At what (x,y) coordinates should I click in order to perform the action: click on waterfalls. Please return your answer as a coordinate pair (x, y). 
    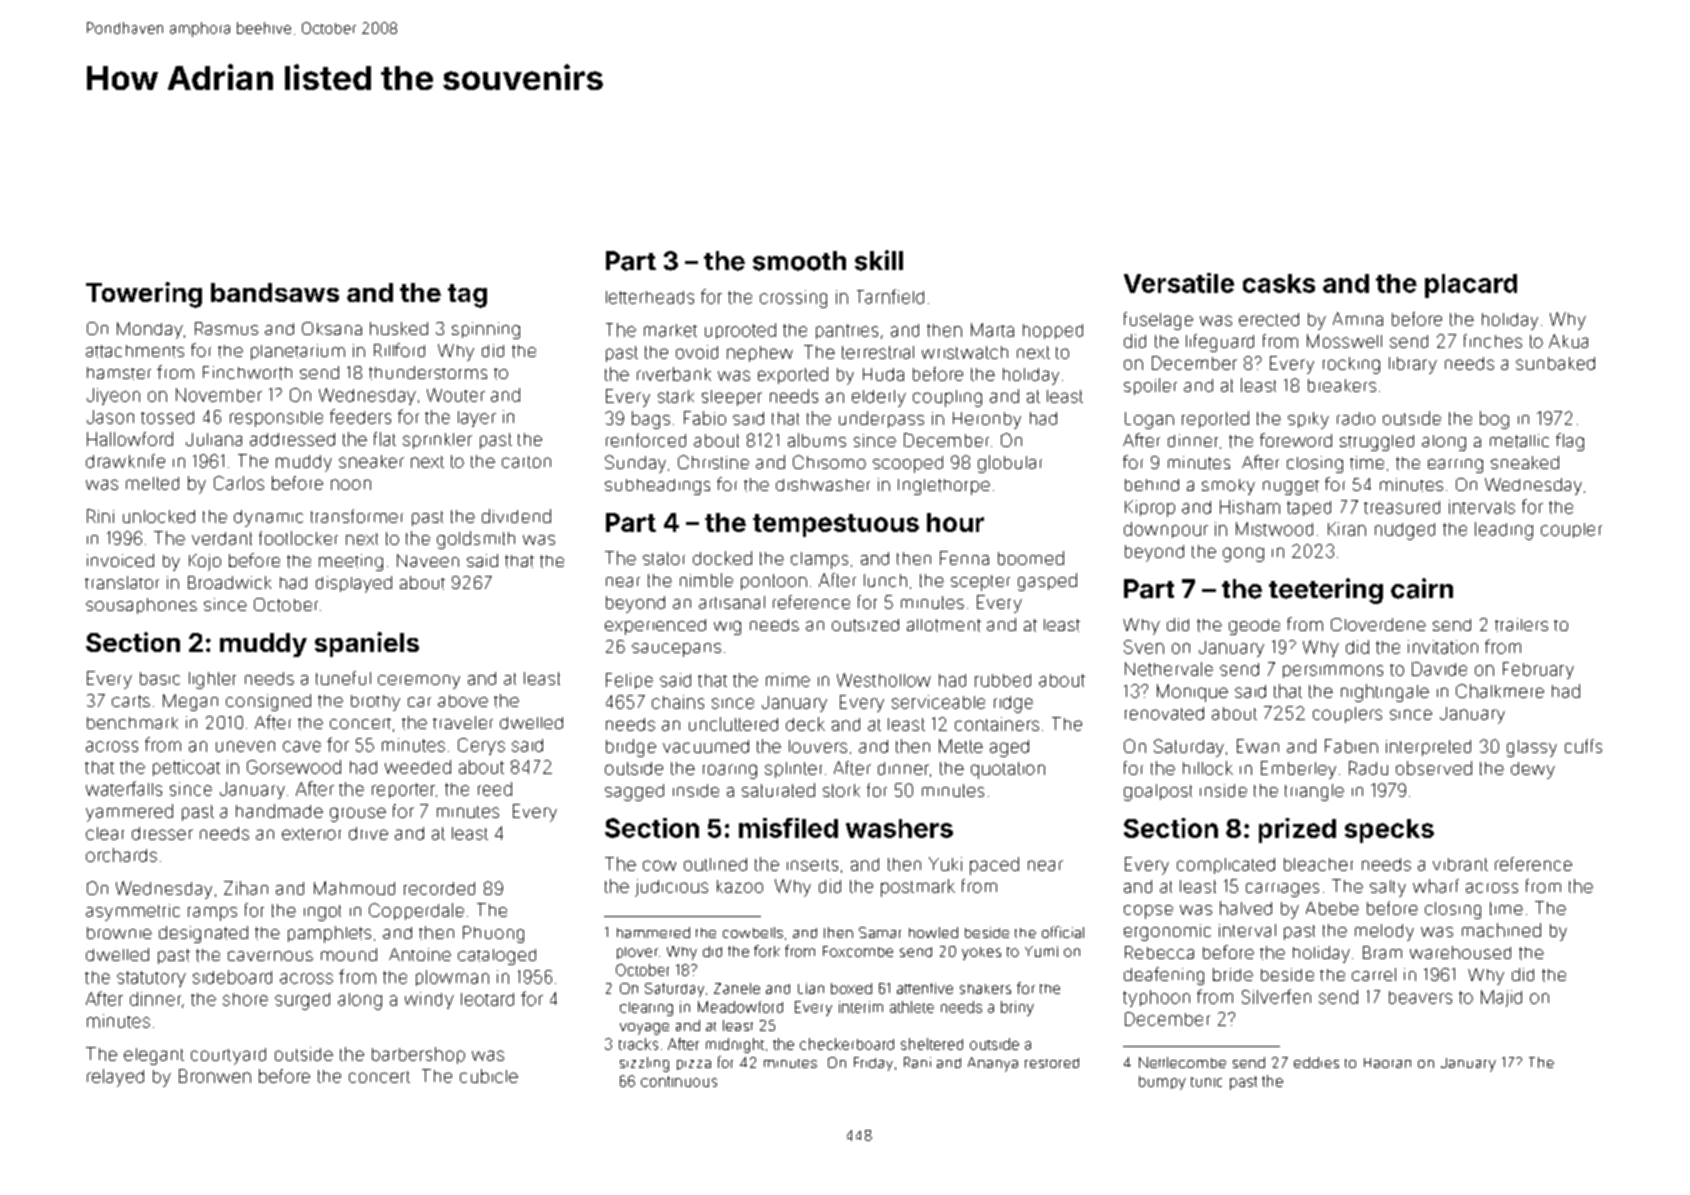
    Looking at the image, I should click on (124, 788).
